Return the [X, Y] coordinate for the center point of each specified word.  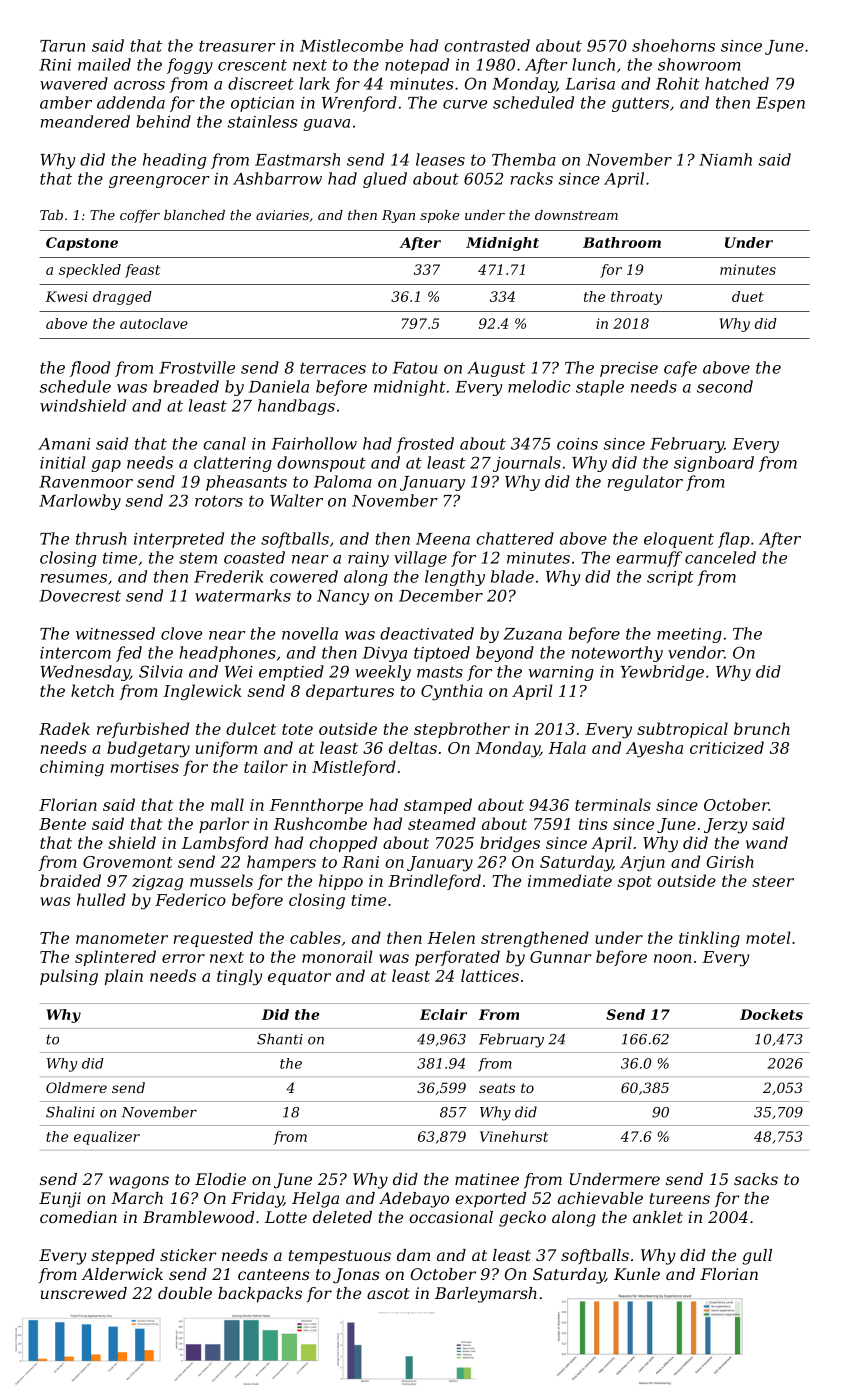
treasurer [237, 46]
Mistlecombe [351, 45]
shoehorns [673, 45]
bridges [510, 844]
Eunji [60, 1200]
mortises [145, 767]
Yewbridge [662, 673]
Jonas [356, 1276]
